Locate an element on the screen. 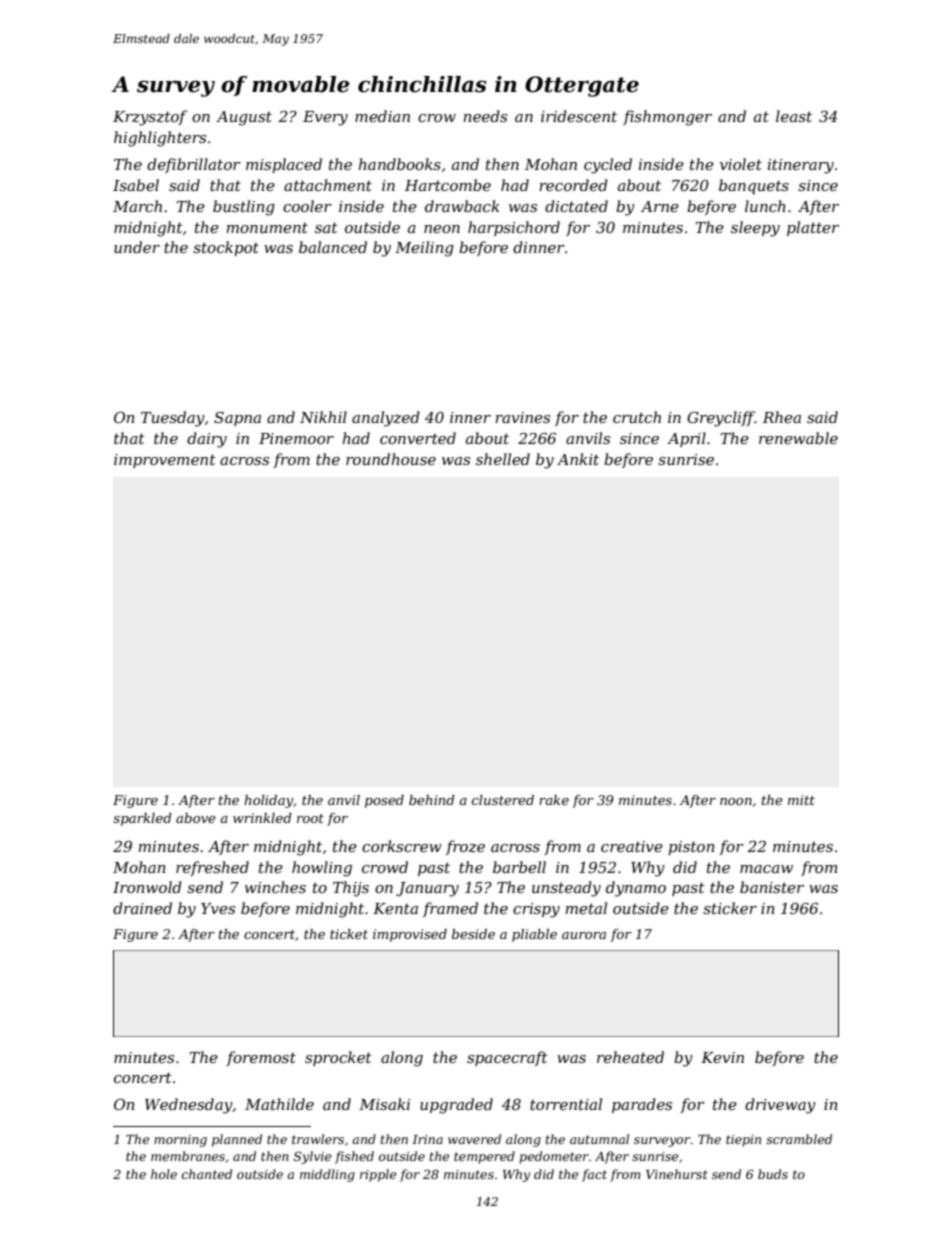  least is located at coordinates (794, 116).
